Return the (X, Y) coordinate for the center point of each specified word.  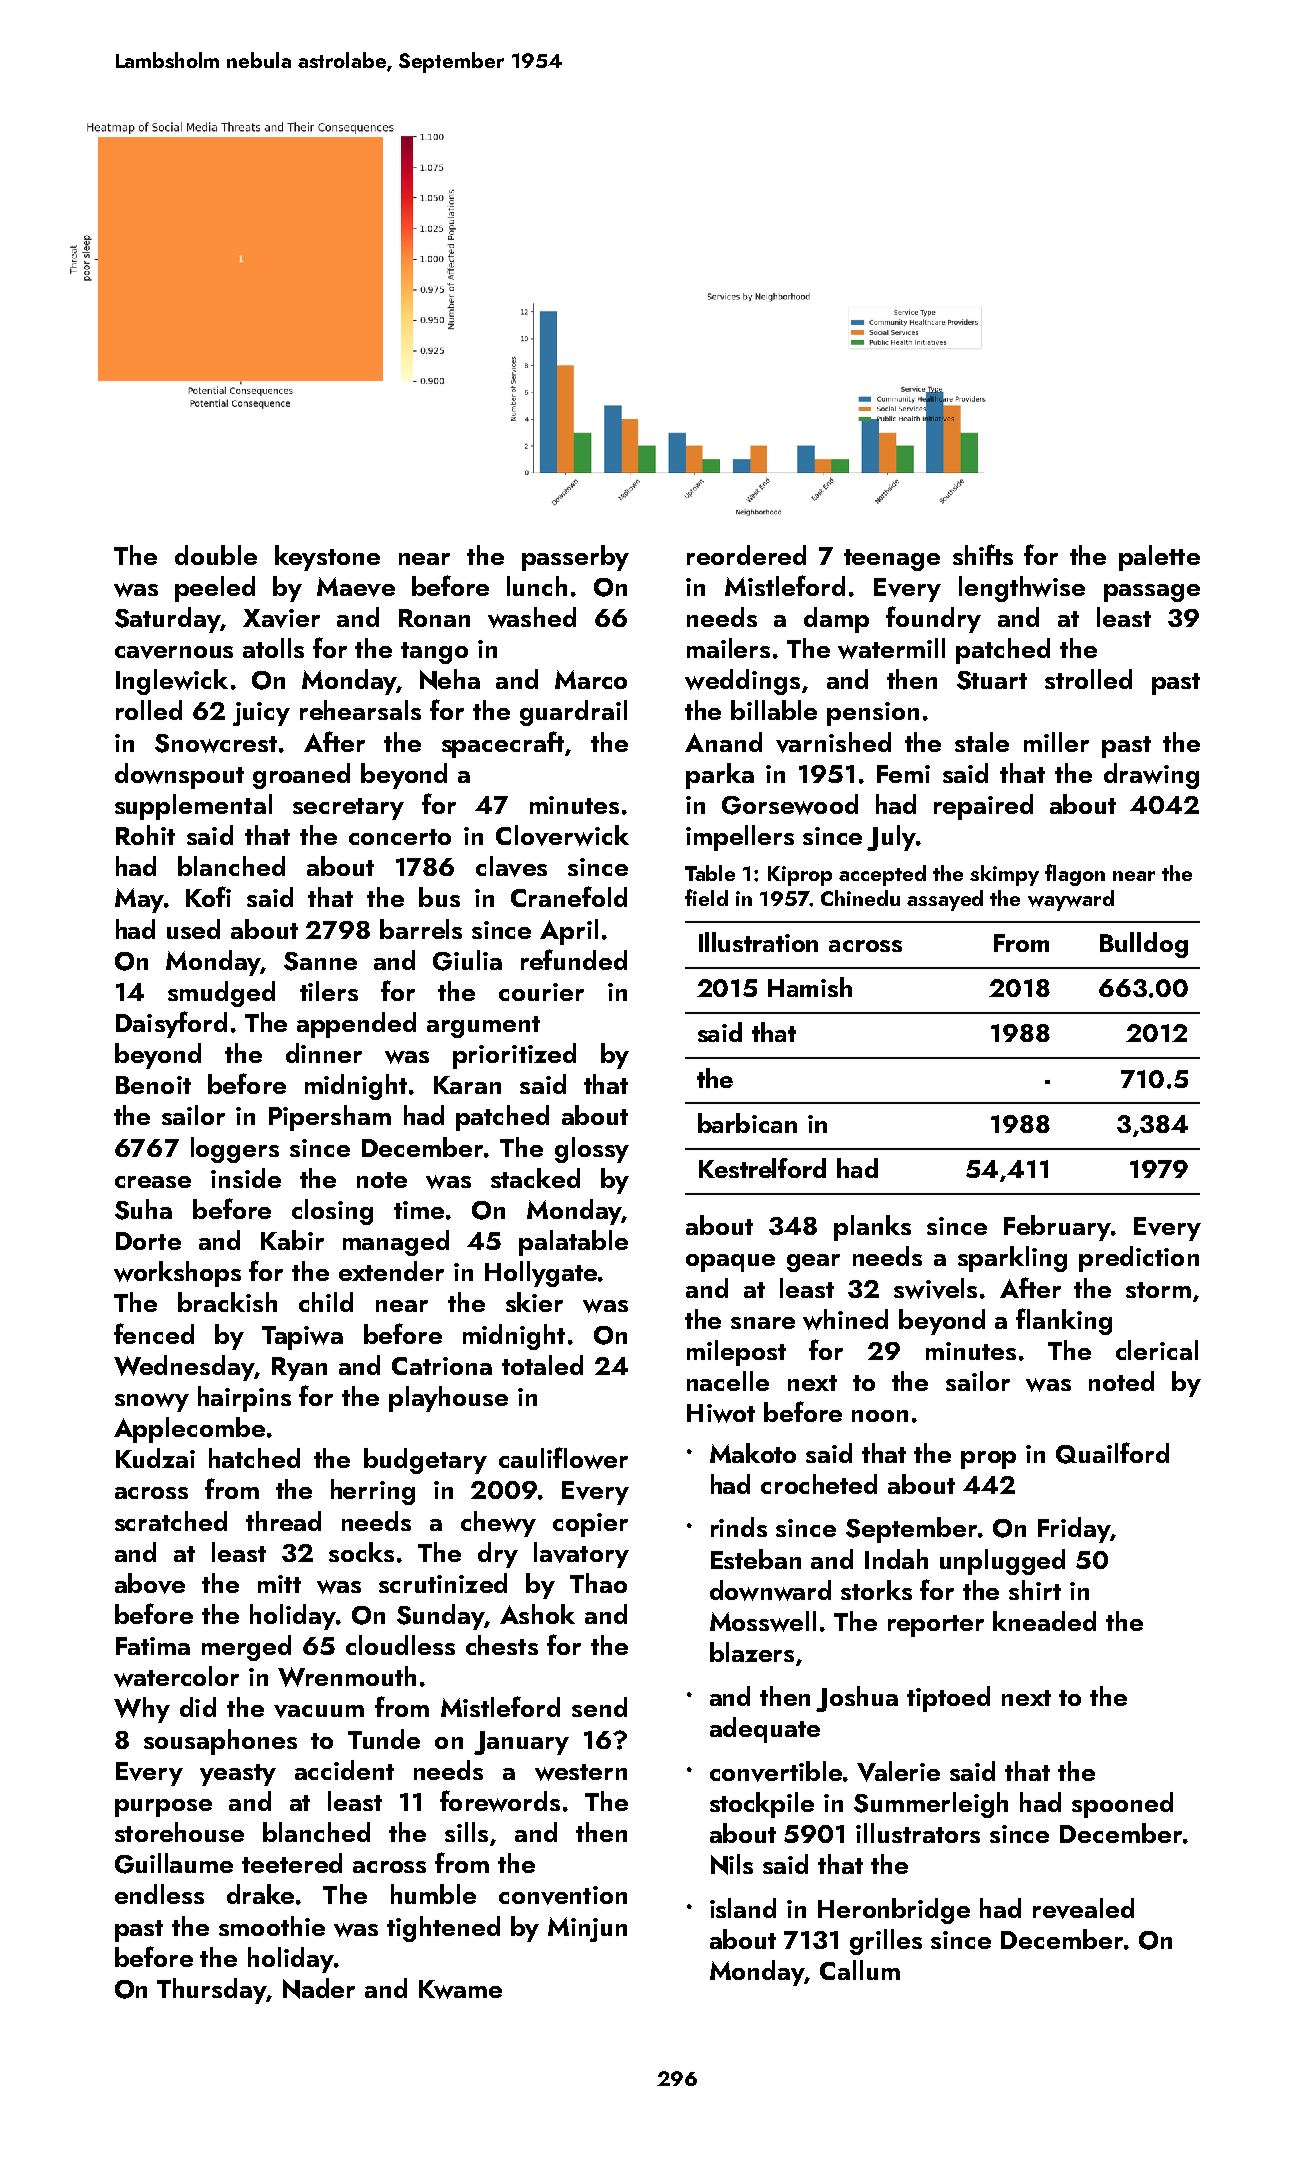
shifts (983, 554)
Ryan (299, 1369)
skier (534, 1302)
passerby (575, 558)
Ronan (434, 618)
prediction (1139, 1259)
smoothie (272, 1926)
